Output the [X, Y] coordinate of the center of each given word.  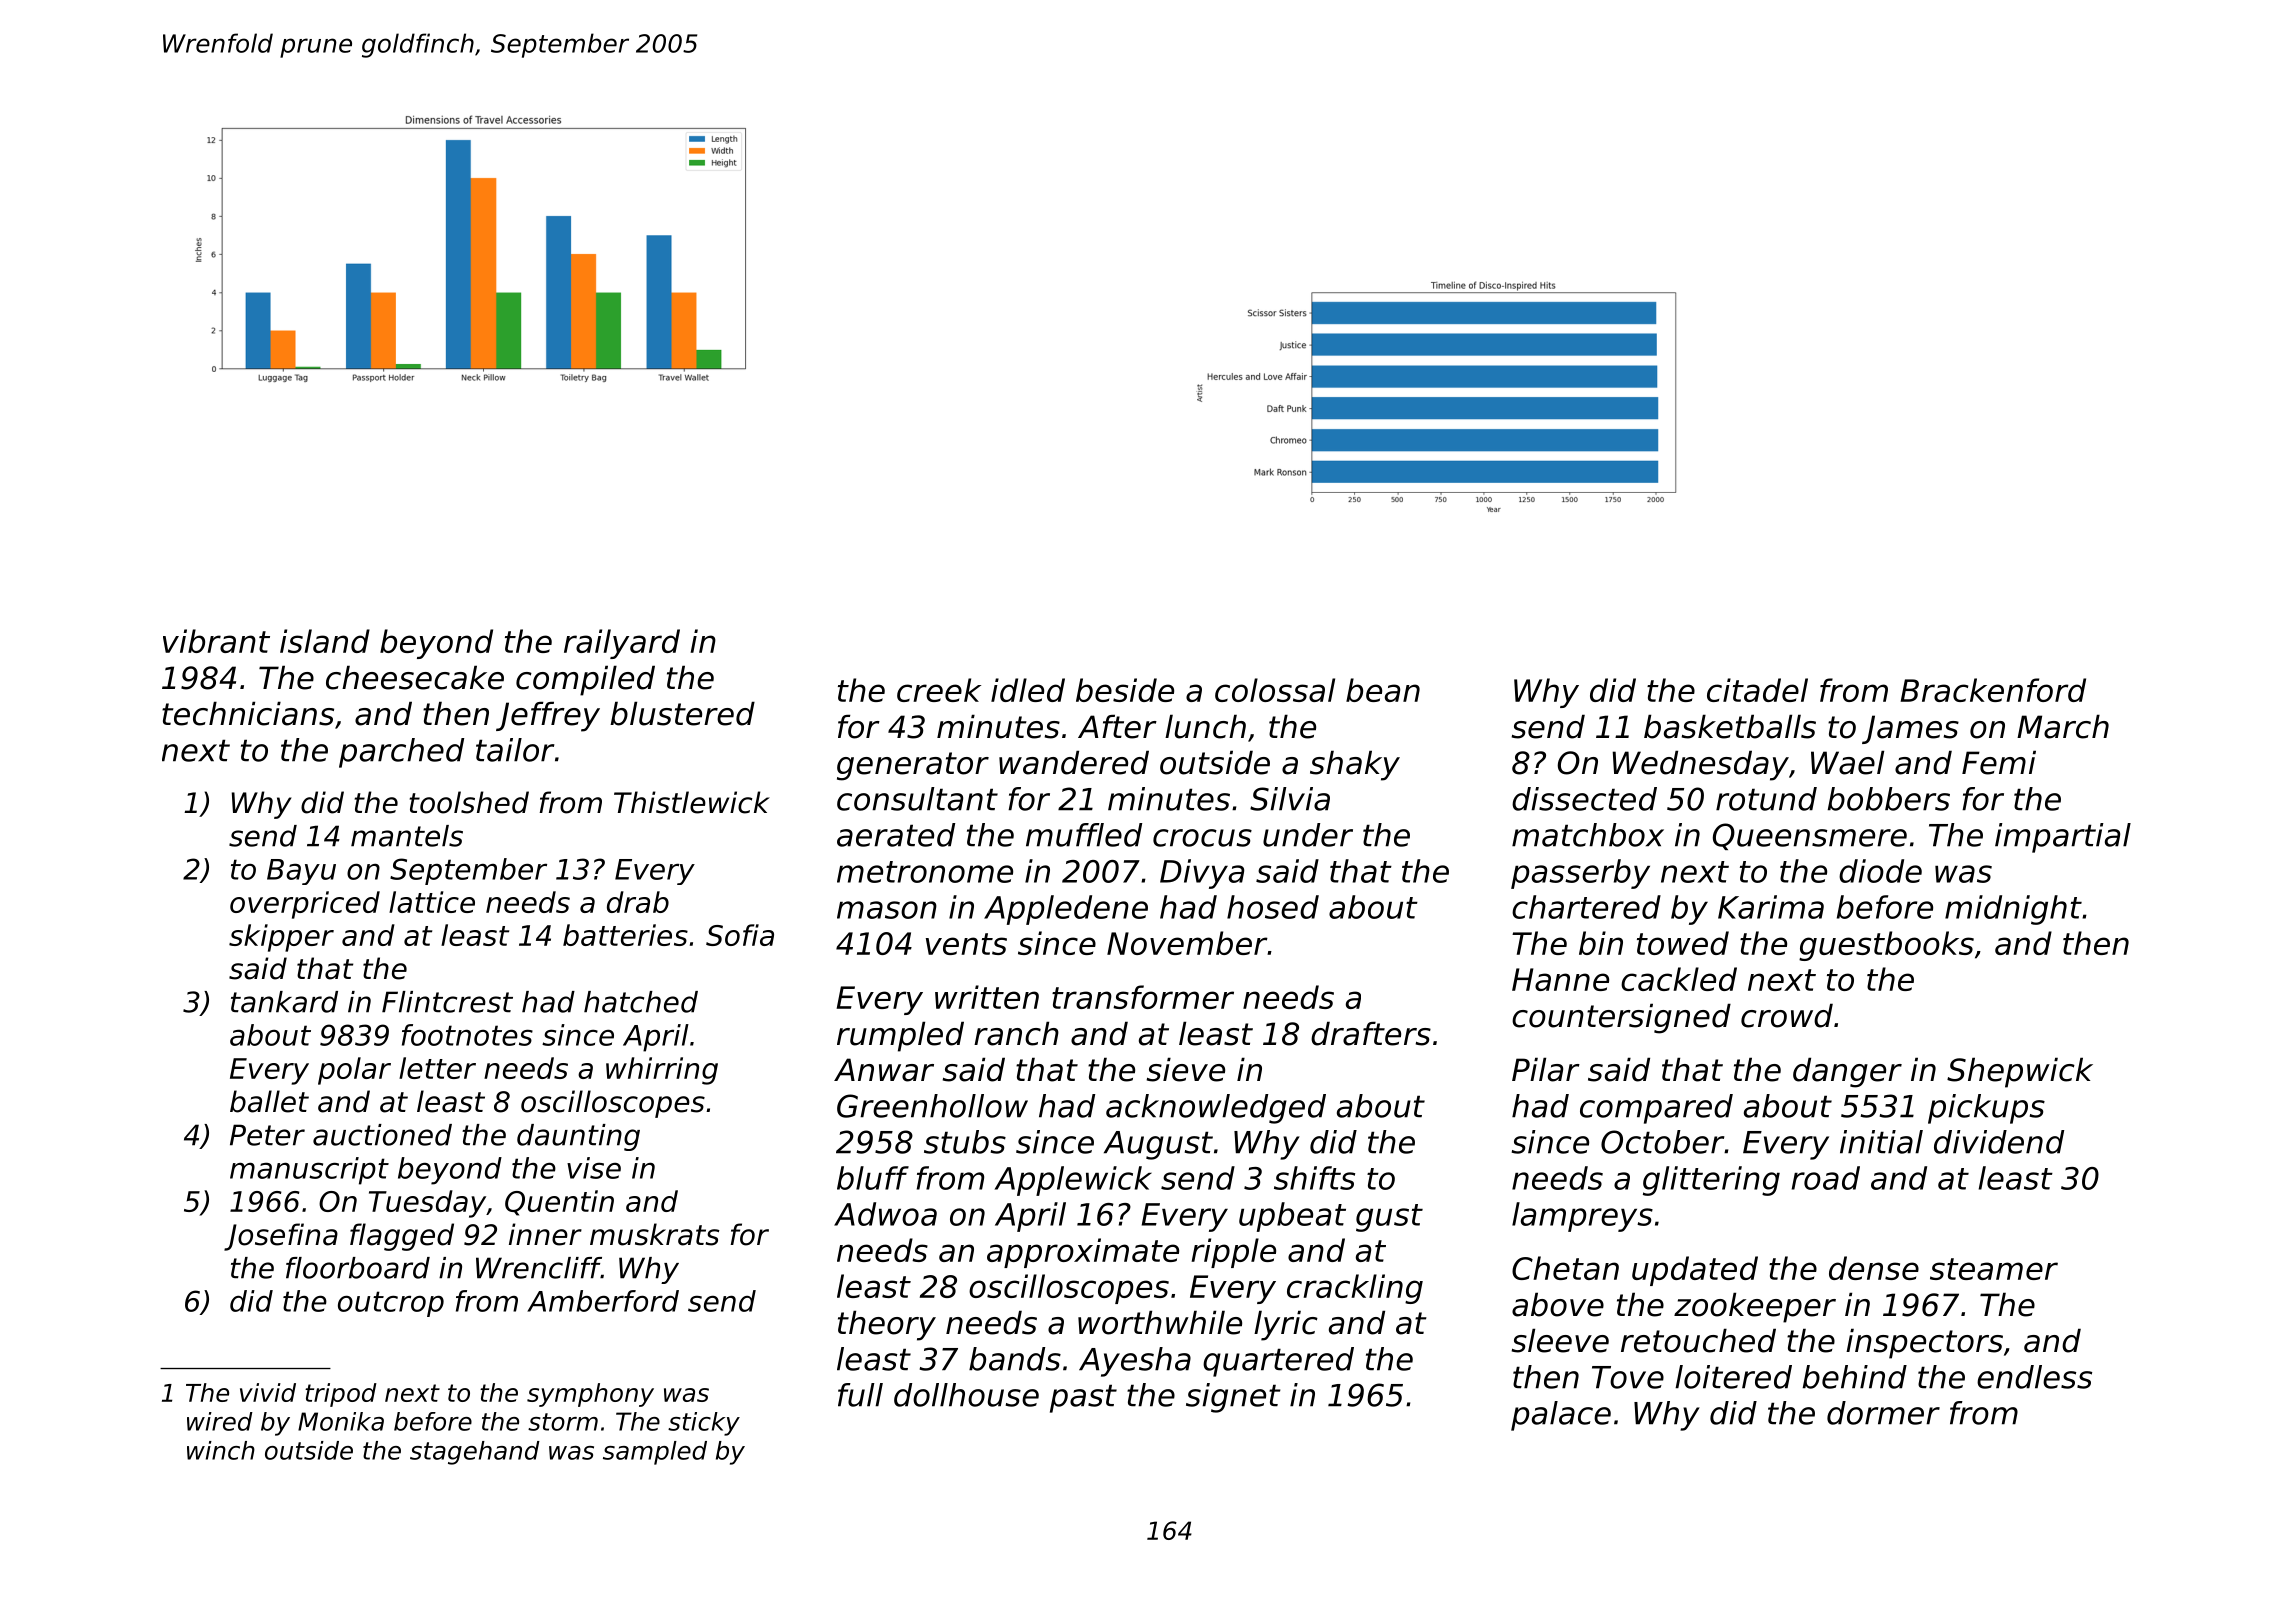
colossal [1275, 690]
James [1910, 729]
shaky [1355, 765]
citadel [1757, 690]
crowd [1787, 1015]
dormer [1883, 1413]
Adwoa [885, 1214]
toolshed [469, 802]
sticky [704, 1424]
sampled [655, 1453]
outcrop [391, 1304]
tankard [284, 1002]
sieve [1186, 1069]
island [325, 641]
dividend [1999, 1142]
